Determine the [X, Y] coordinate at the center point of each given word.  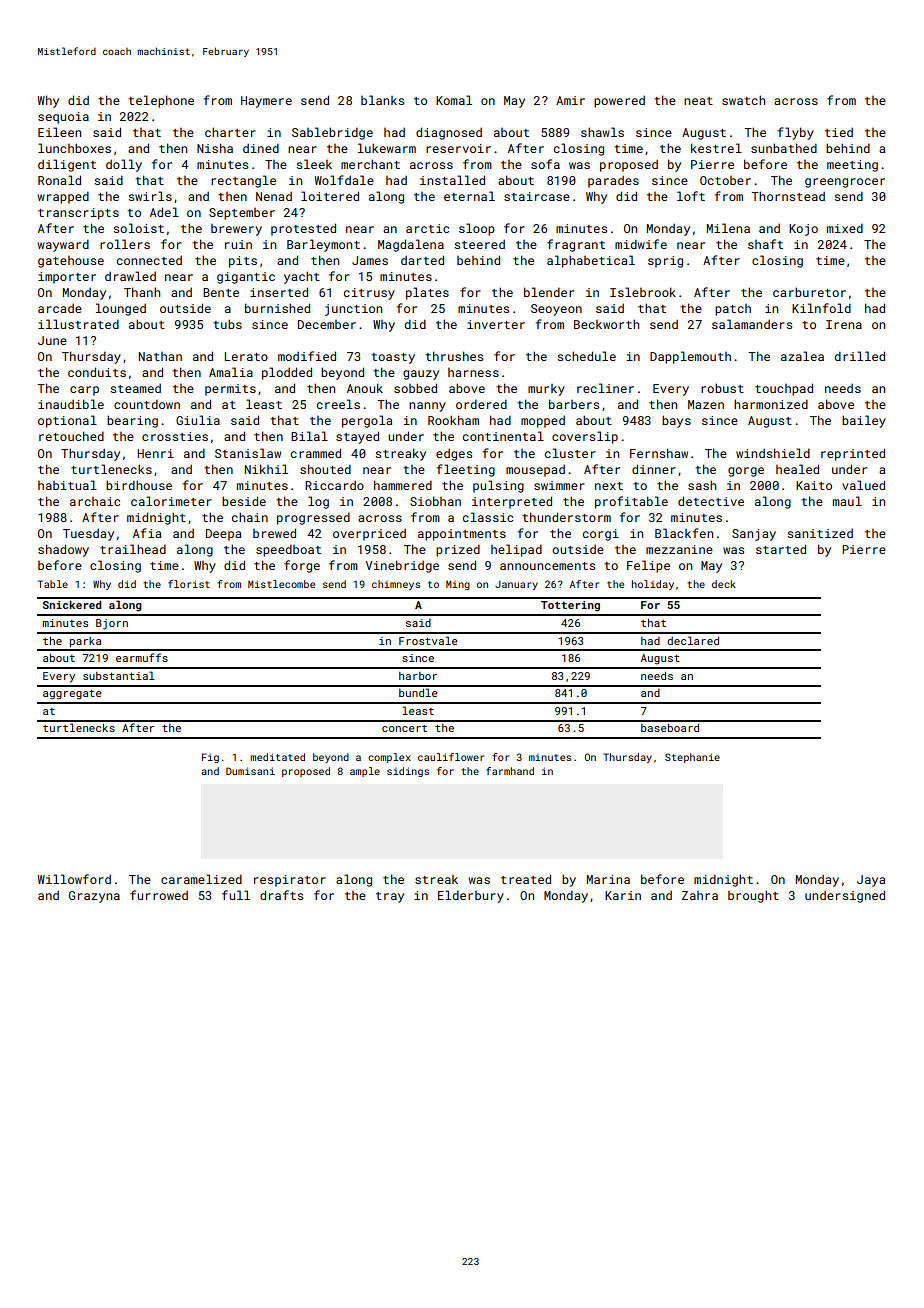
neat [698, 101]
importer [67, 278]
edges [454, 455]
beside [244, 501]
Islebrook [643, 292]
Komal [454, 100]
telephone [161, 101]
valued [863, 485]
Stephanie [692, 758]
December [327, 324]
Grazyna [94, 897]
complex [389, 758]
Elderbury [471, 896]
